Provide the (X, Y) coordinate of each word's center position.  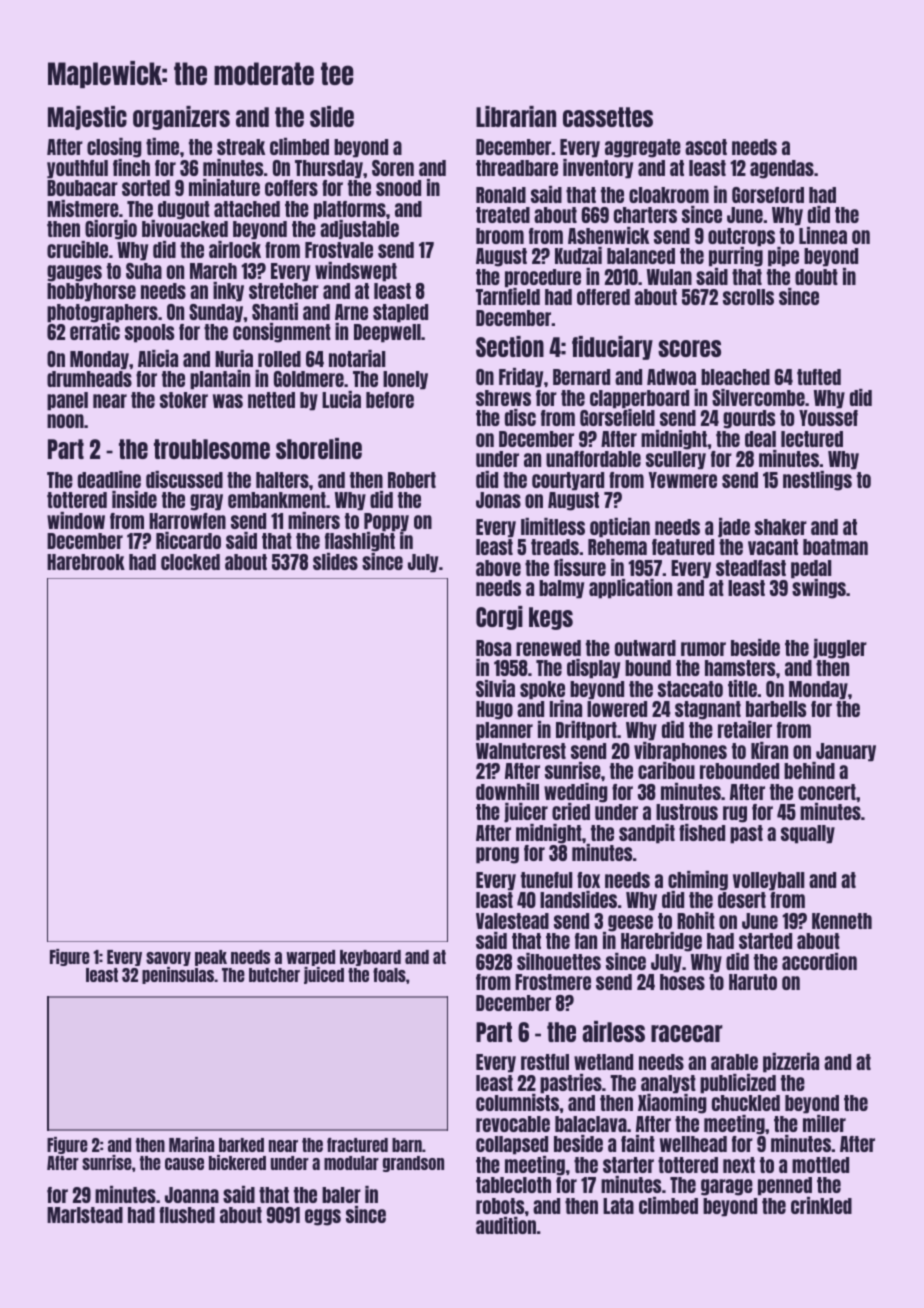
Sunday (216, 313)
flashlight (360, 542)
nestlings (817, 481)
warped (310, 958)
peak (211, 958)
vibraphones (680, 752)
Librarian (516, 116)
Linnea (823, 235)
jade (734, 528)
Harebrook (86, 562)
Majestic (87, 118)
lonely (405, 380)
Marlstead (85, 1215)
